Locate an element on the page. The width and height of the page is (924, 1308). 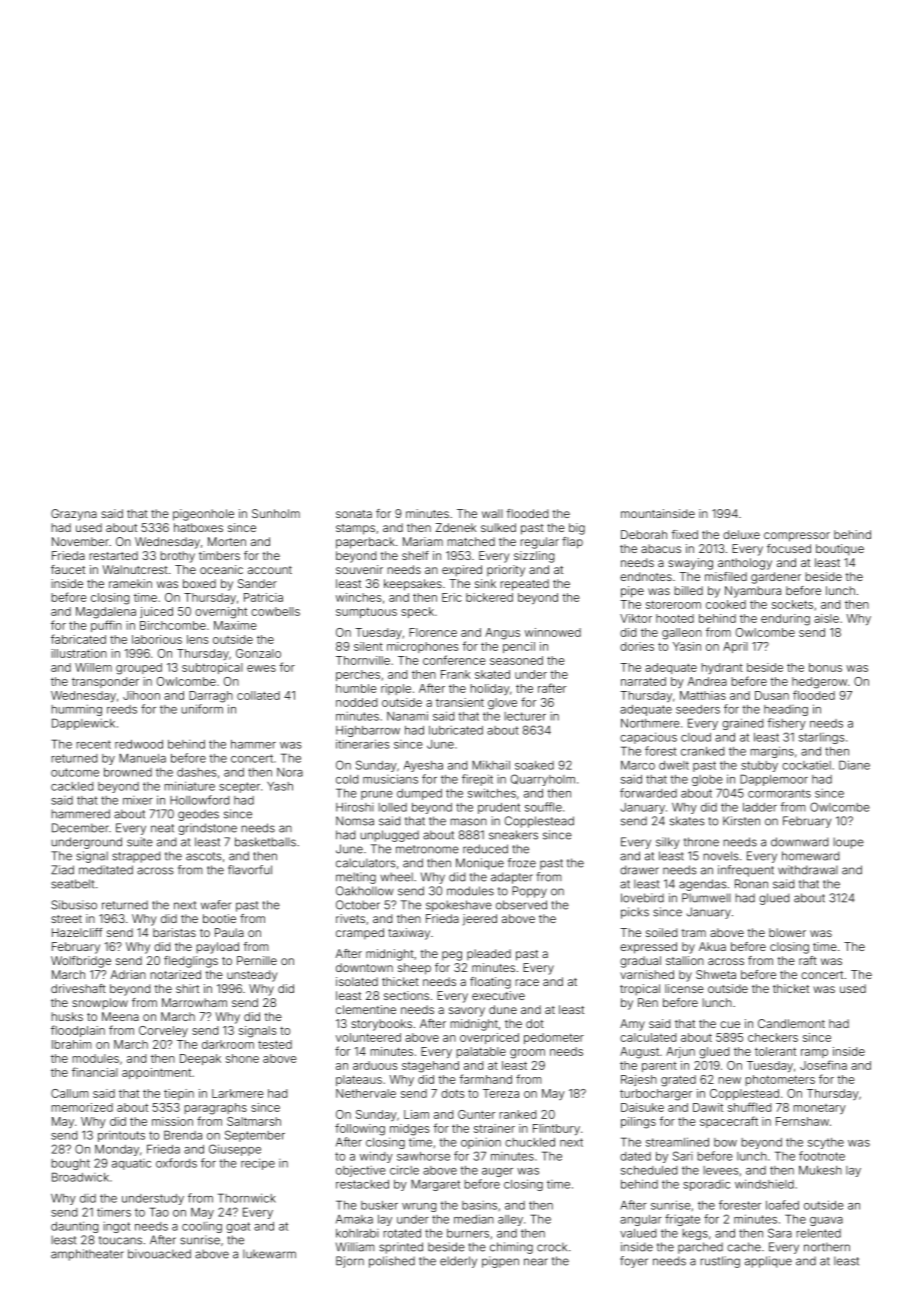
wall is located at coordinates (492, 513).
